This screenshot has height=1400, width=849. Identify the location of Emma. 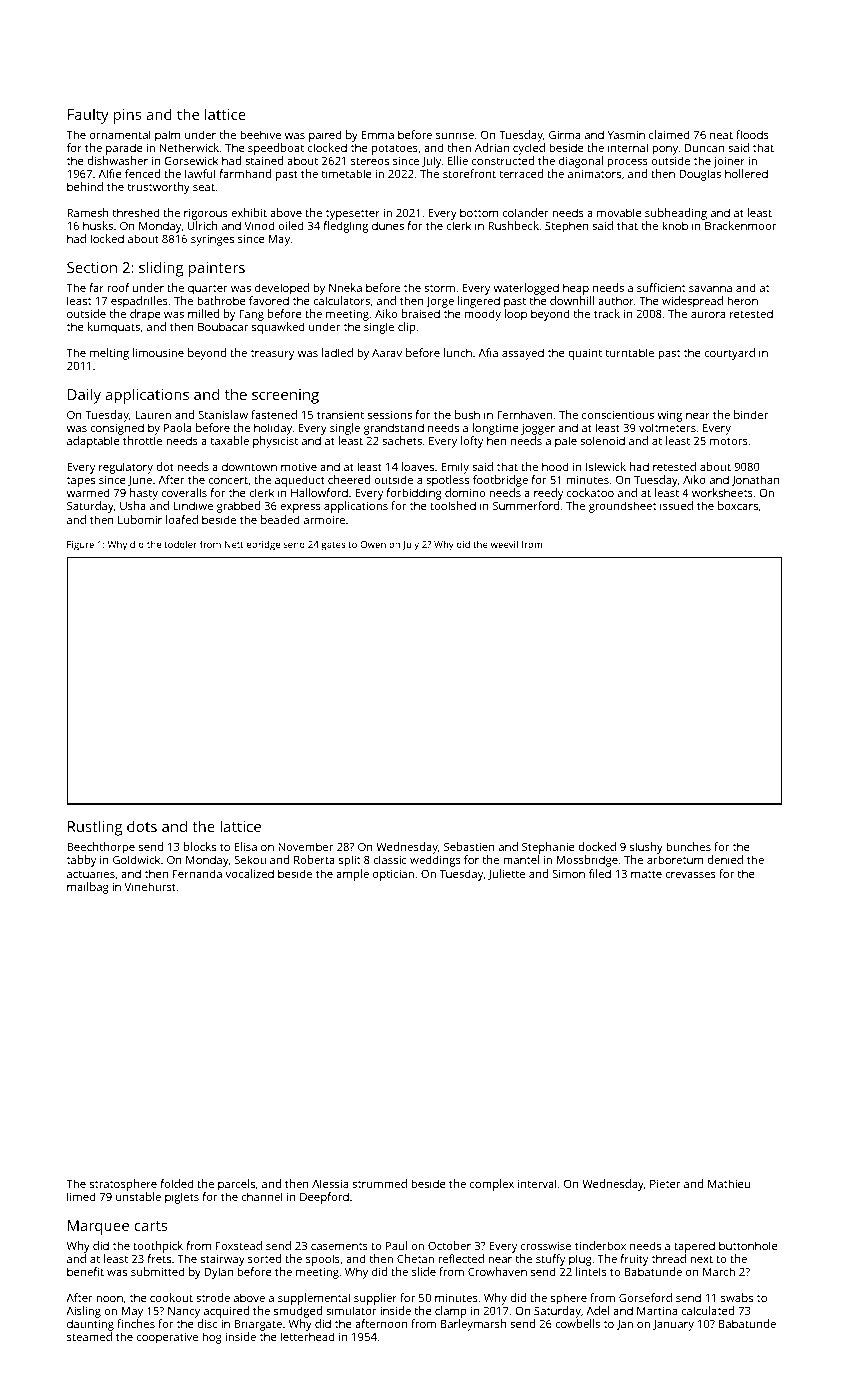
(378, 135).
